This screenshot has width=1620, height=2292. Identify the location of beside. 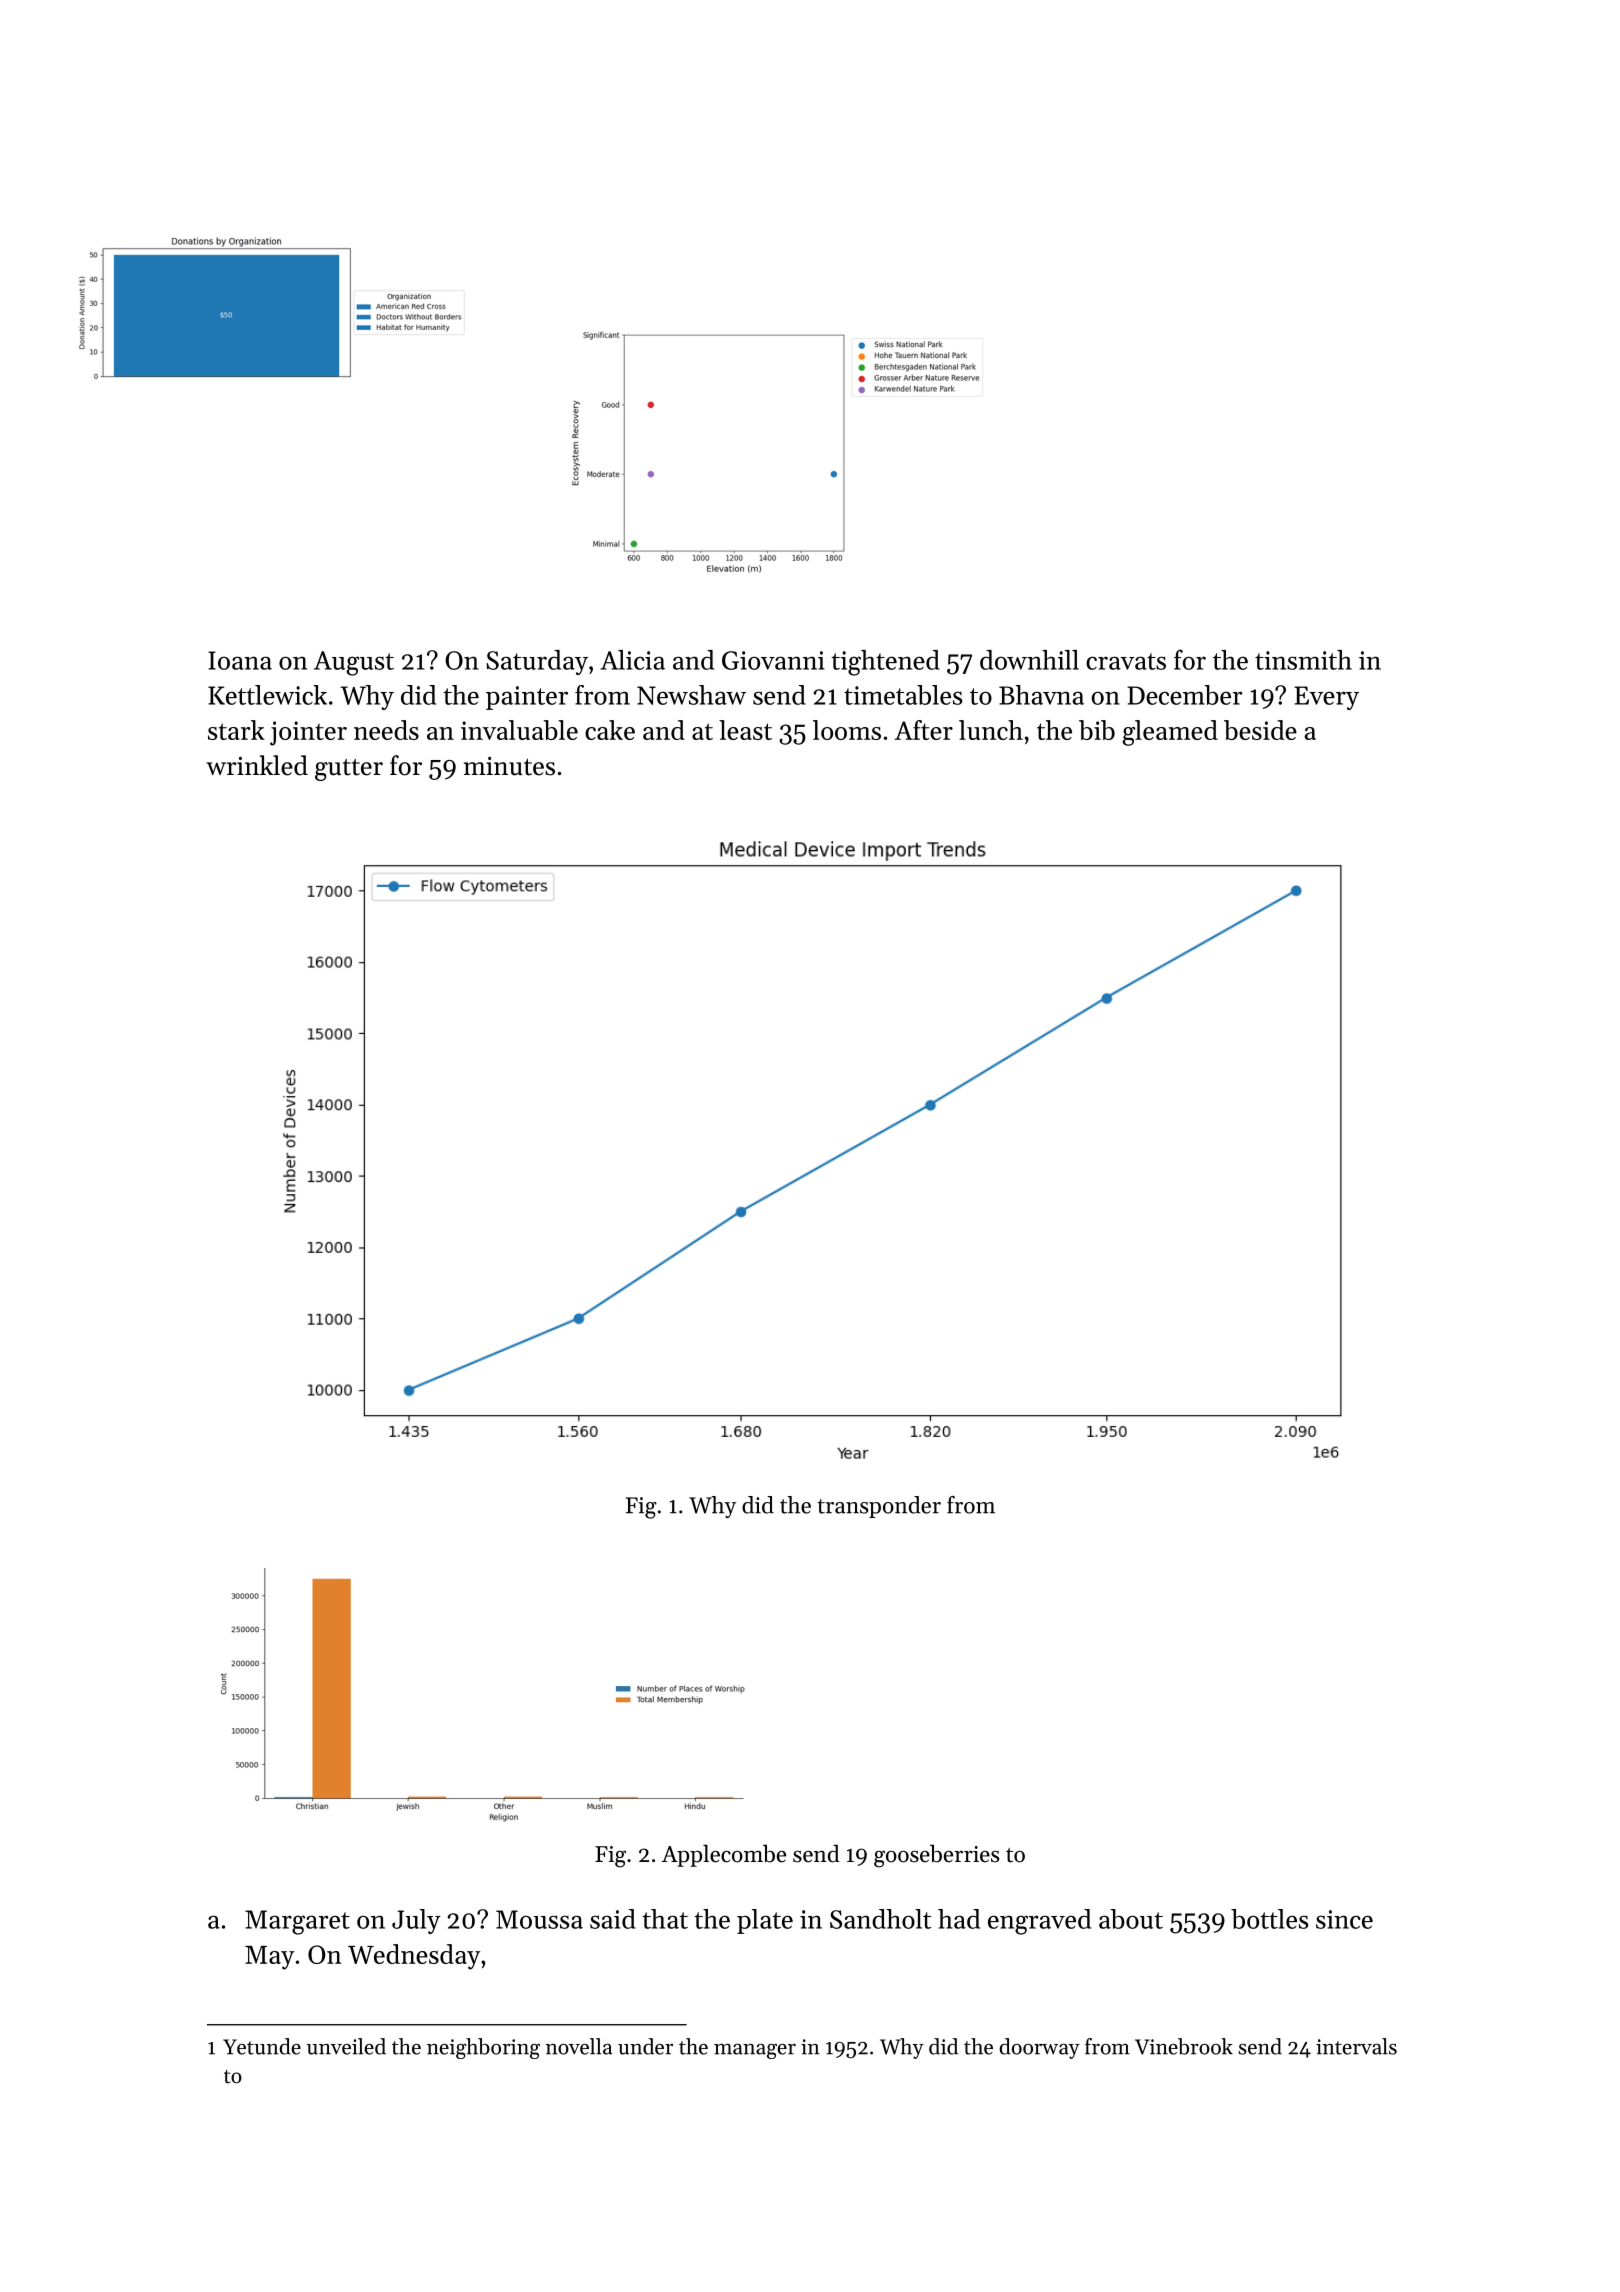
(1260, 730).
